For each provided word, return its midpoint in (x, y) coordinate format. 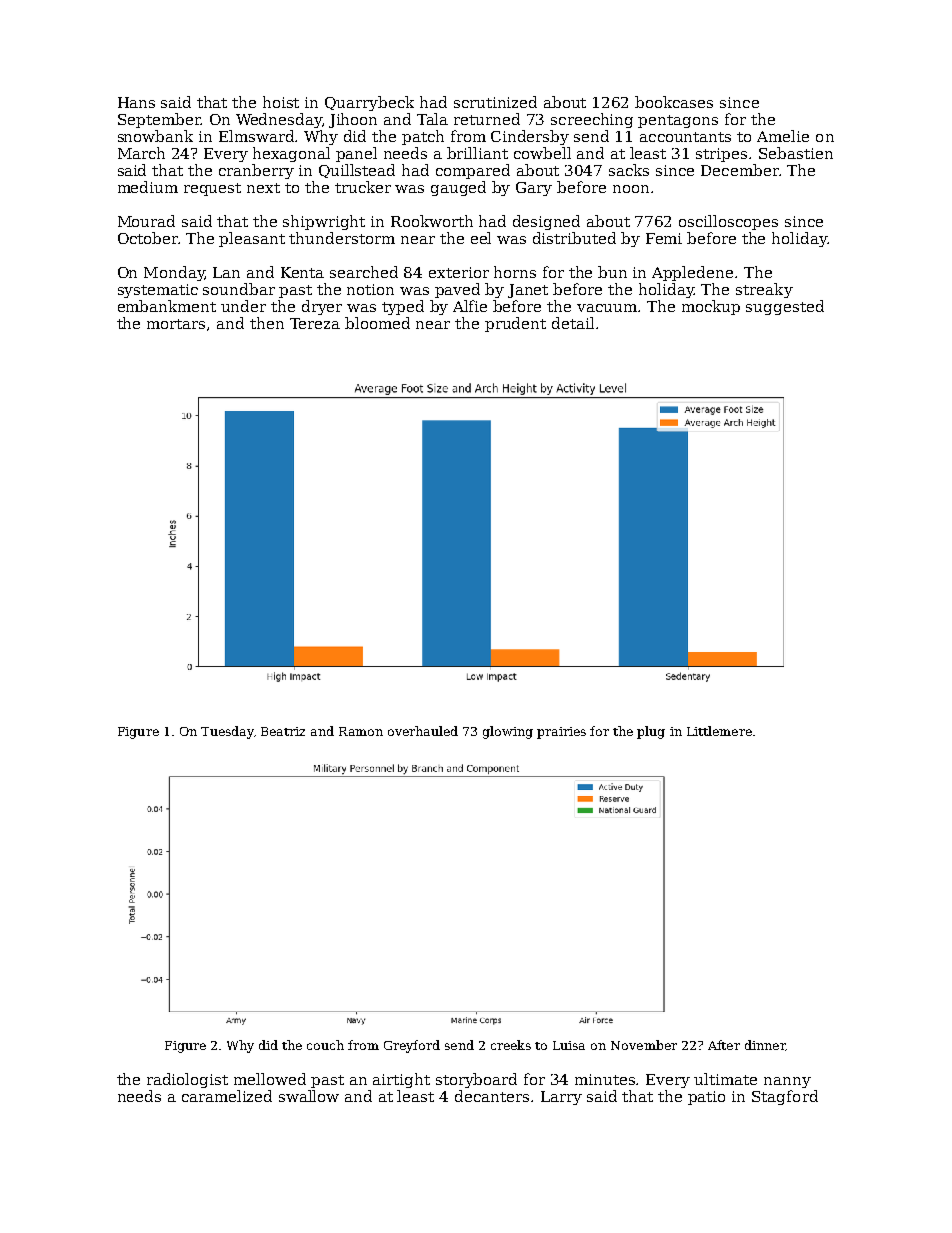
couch (325, 1045)
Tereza (315, 323)
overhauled (423, 731)
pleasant (252, 239)
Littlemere (719, 731)
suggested (785, 307)
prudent (515, 324)
